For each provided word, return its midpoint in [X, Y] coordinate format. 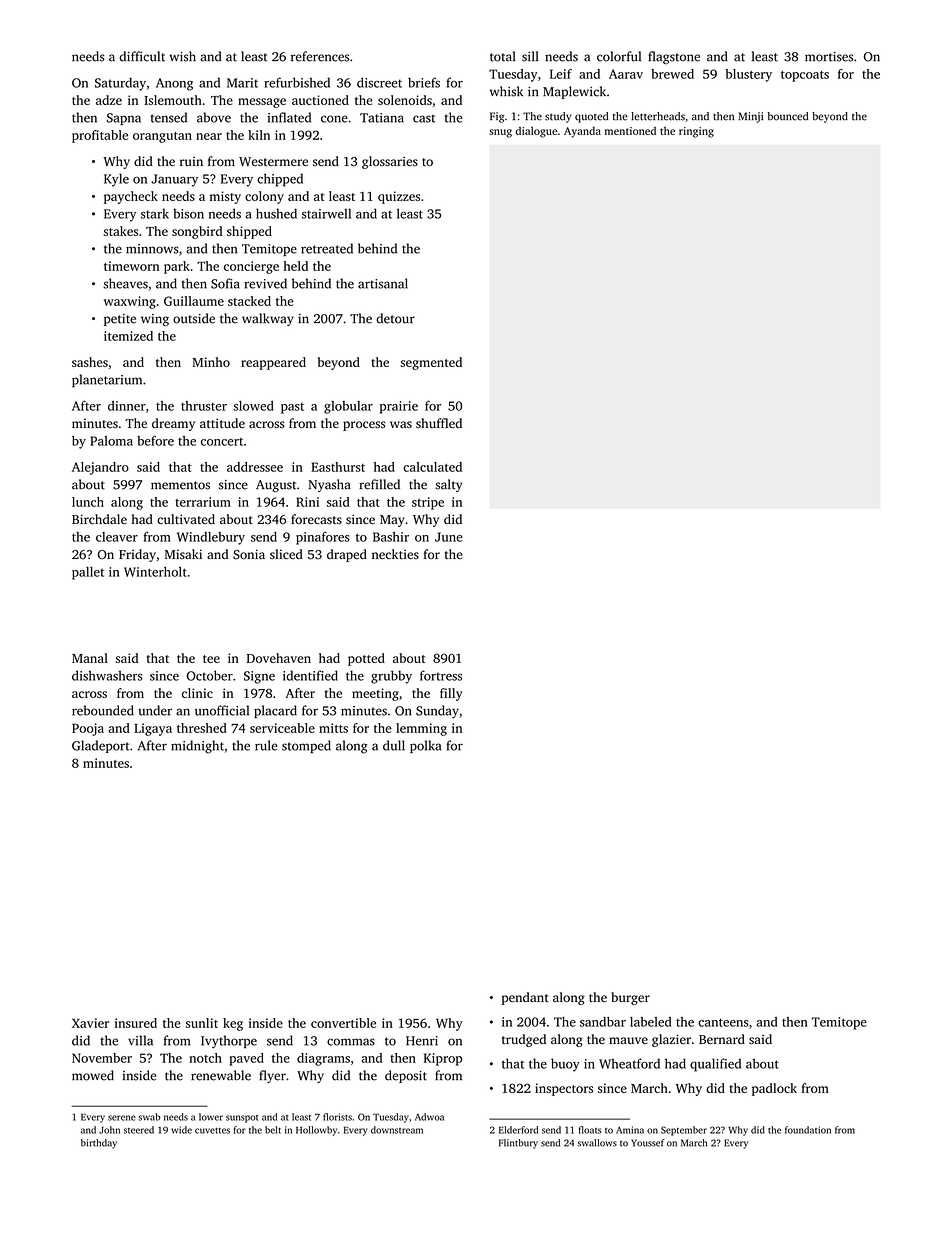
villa [140, 1040]
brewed [672, 74]
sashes [90, 362]
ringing [696, 132]
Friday [137, 555]
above [214, 117]
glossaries [390, 162]
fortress [441, 675]
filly [451, 694]
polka [425, 746]
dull [394, 745]
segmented [431, 363]
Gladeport [100, 746]
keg [233, 1024]
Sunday [437, 712]
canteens [723, 1022]
